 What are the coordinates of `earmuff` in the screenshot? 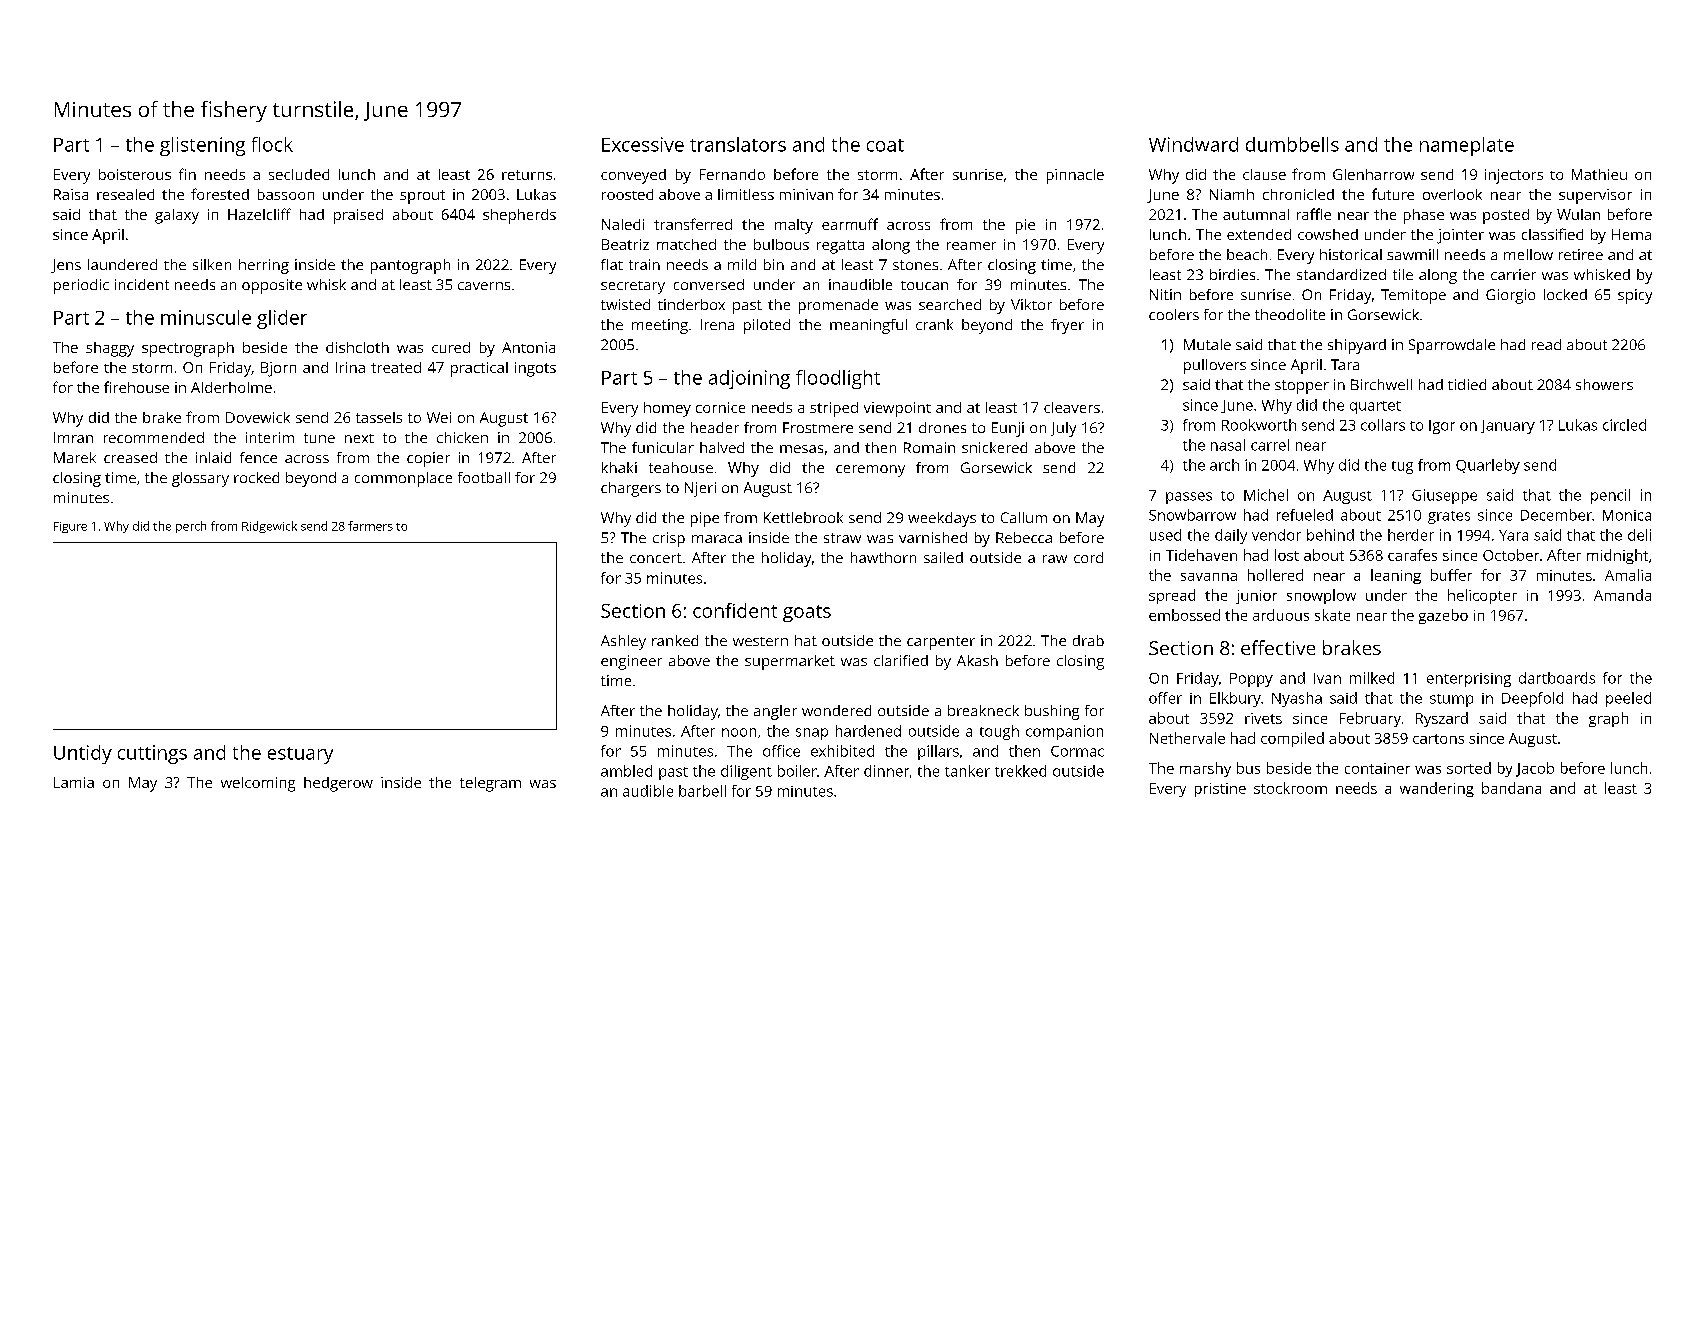 It's located at (850, 224).
